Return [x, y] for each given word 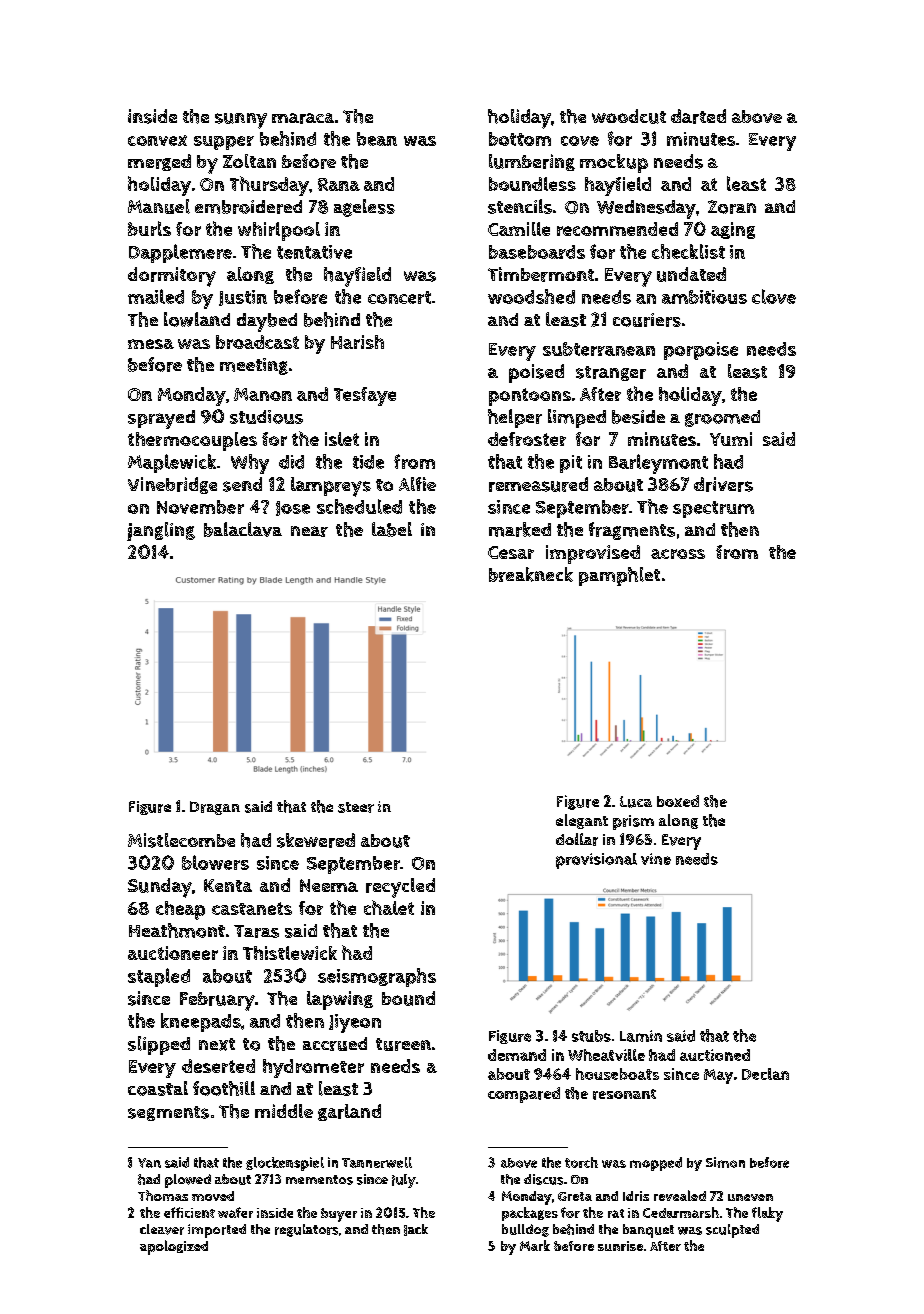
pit [571, 464]
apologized [174, 1247]
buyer [339, 1215]
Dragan [215, 808]
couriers [647, 320]
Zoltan [249, 161]
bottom [520, 139]
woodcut [629, 116]
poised [536, 373]
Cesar [511, 552]
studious [266, 417]
